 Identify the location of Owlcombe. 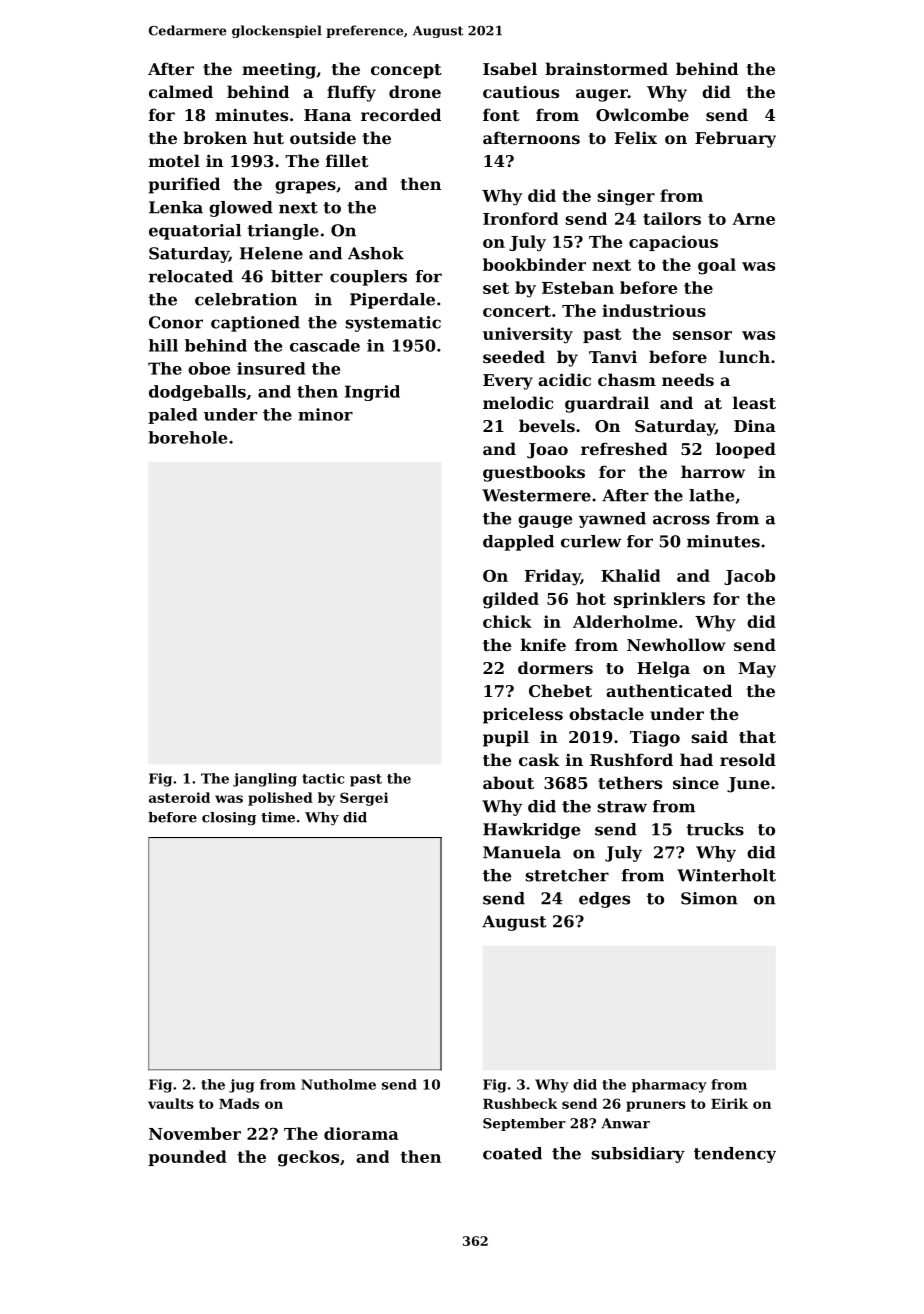
(642, 114).
